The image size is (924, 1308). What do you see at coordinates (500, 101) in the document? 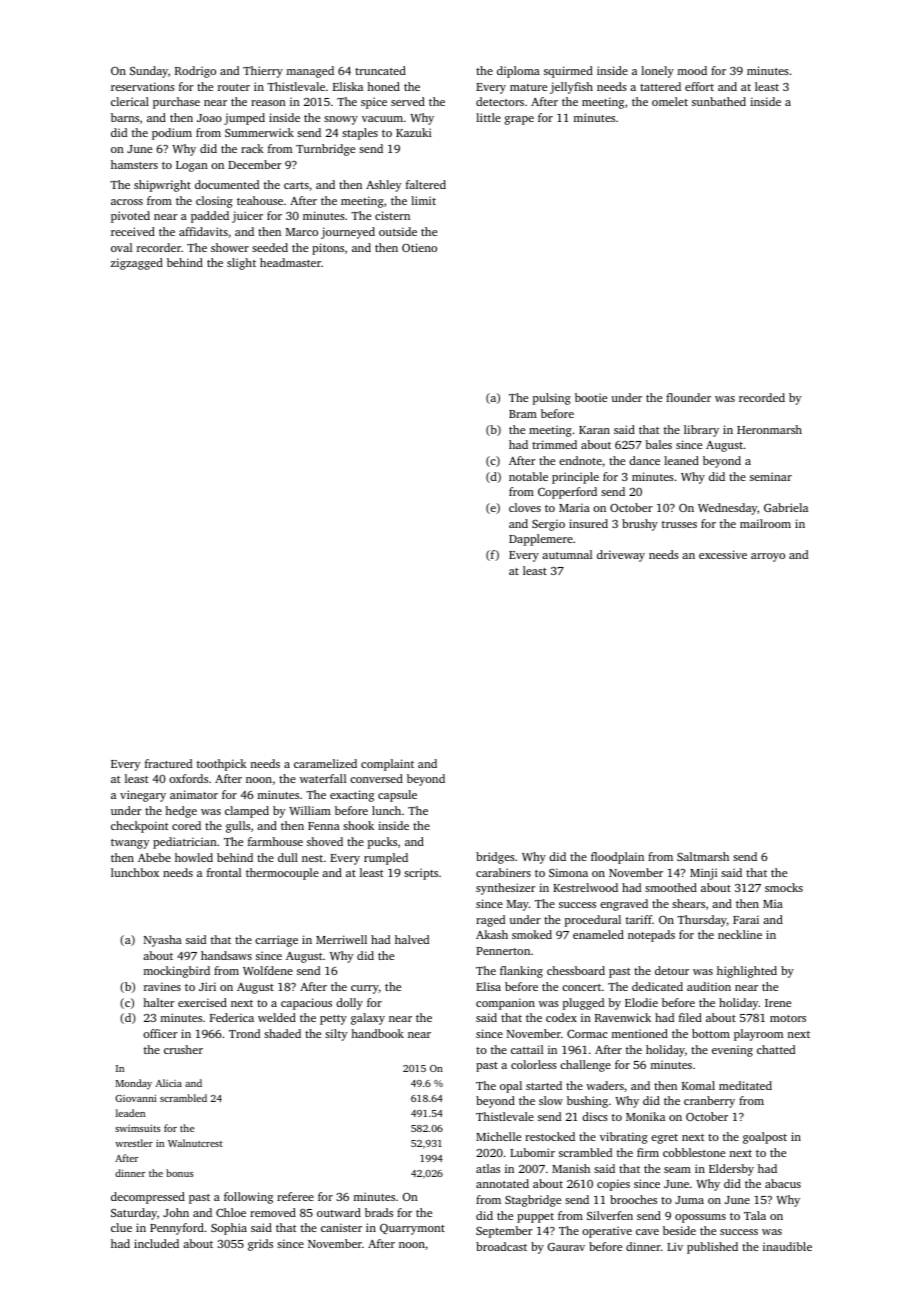
I see `detectors` at bounding box center [500, 101].
